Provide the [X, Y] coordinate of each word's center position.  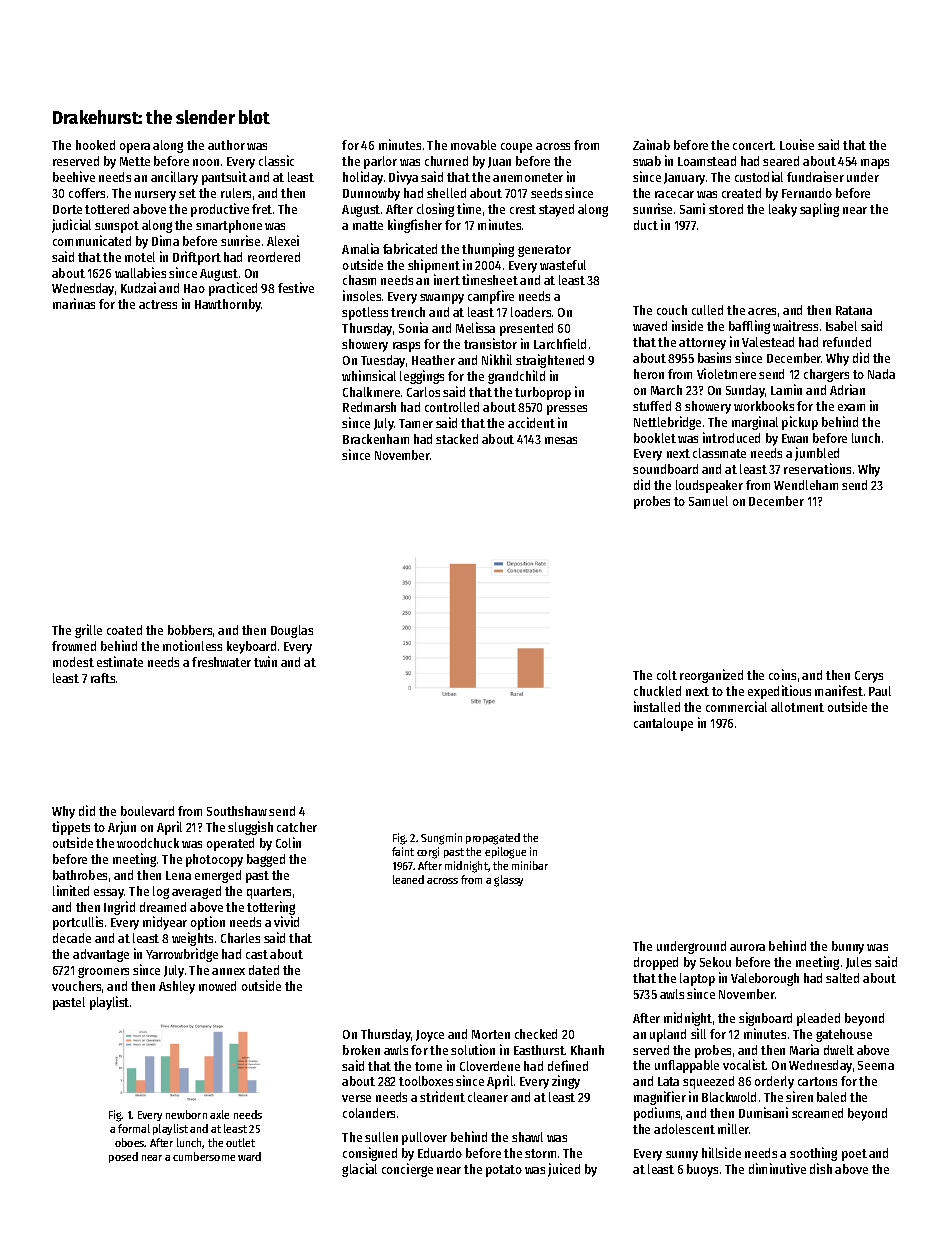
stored [726, 209]
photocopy [214, 860]
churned [446, 161]
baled [831, 1097]
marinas [74, 303]
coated [124, 630]
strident [442, 1096]
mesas [561, 440]
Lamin [786, 389]
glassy [508, 881]
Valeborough [765, 979]
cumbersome [204, 1156]
